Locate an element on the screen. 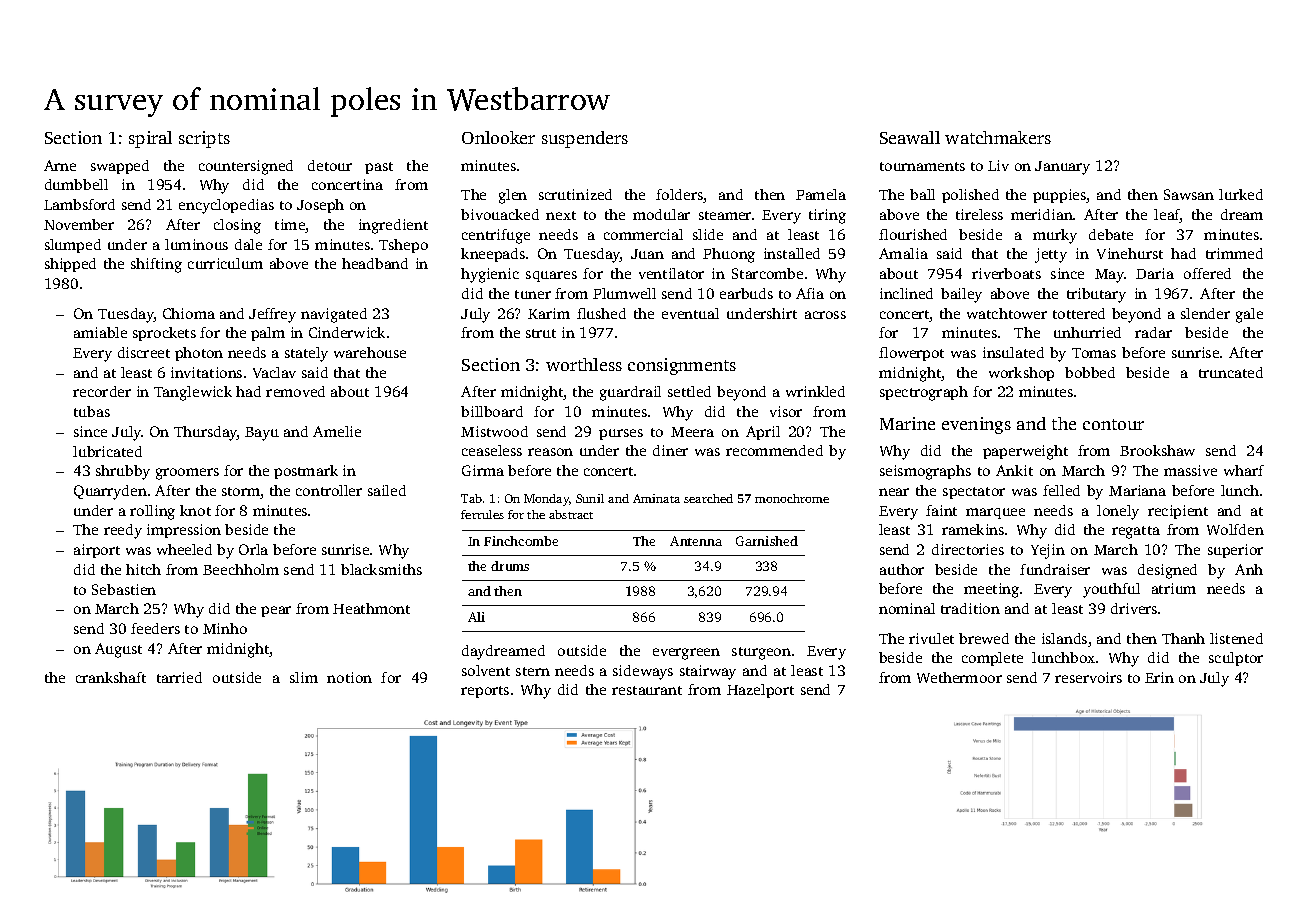 This screenshot has width=1308, height=924. centrifuge is located at coordinates (496, 236).
